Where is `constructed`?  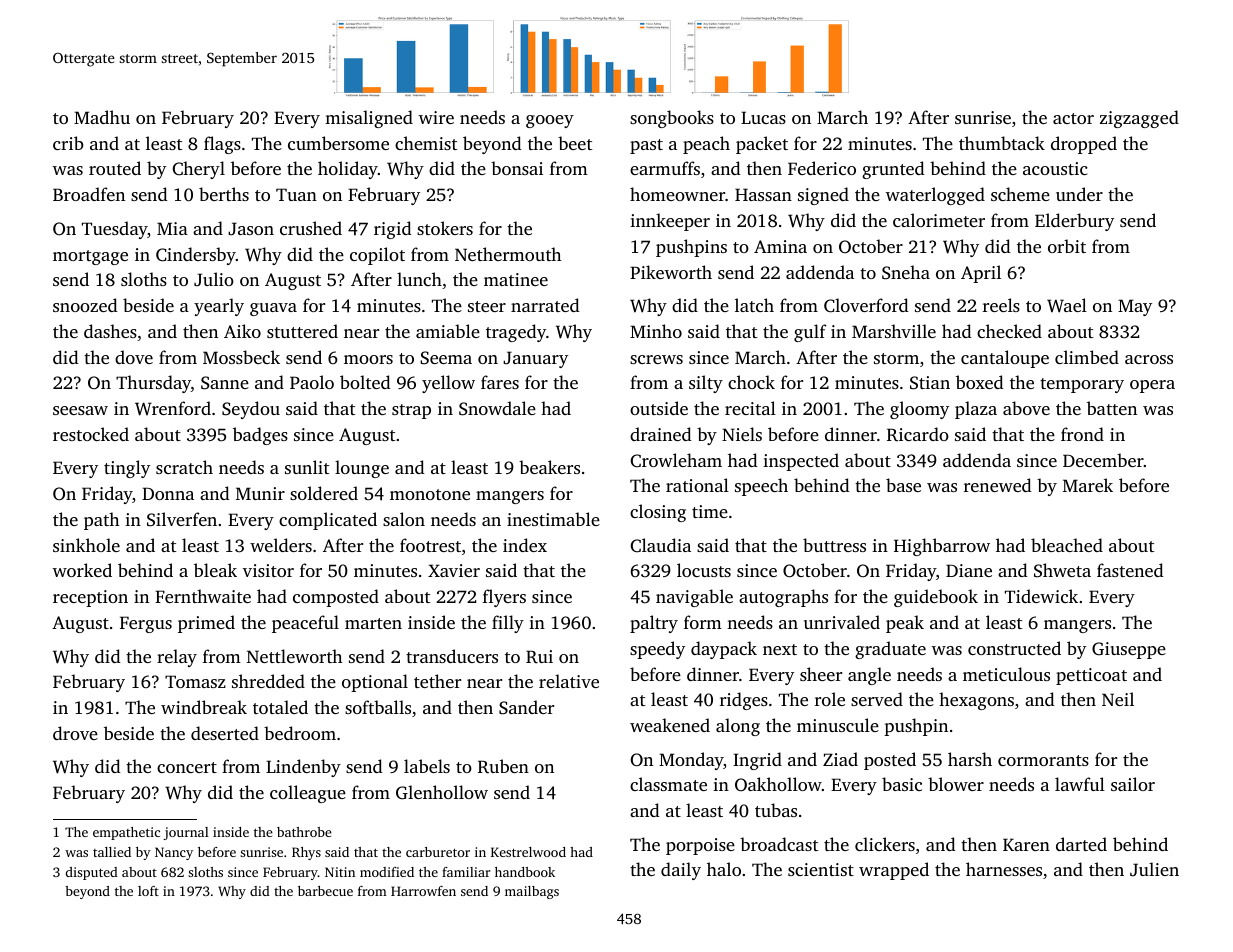
constructed is located at coordinates (1014, 648).
